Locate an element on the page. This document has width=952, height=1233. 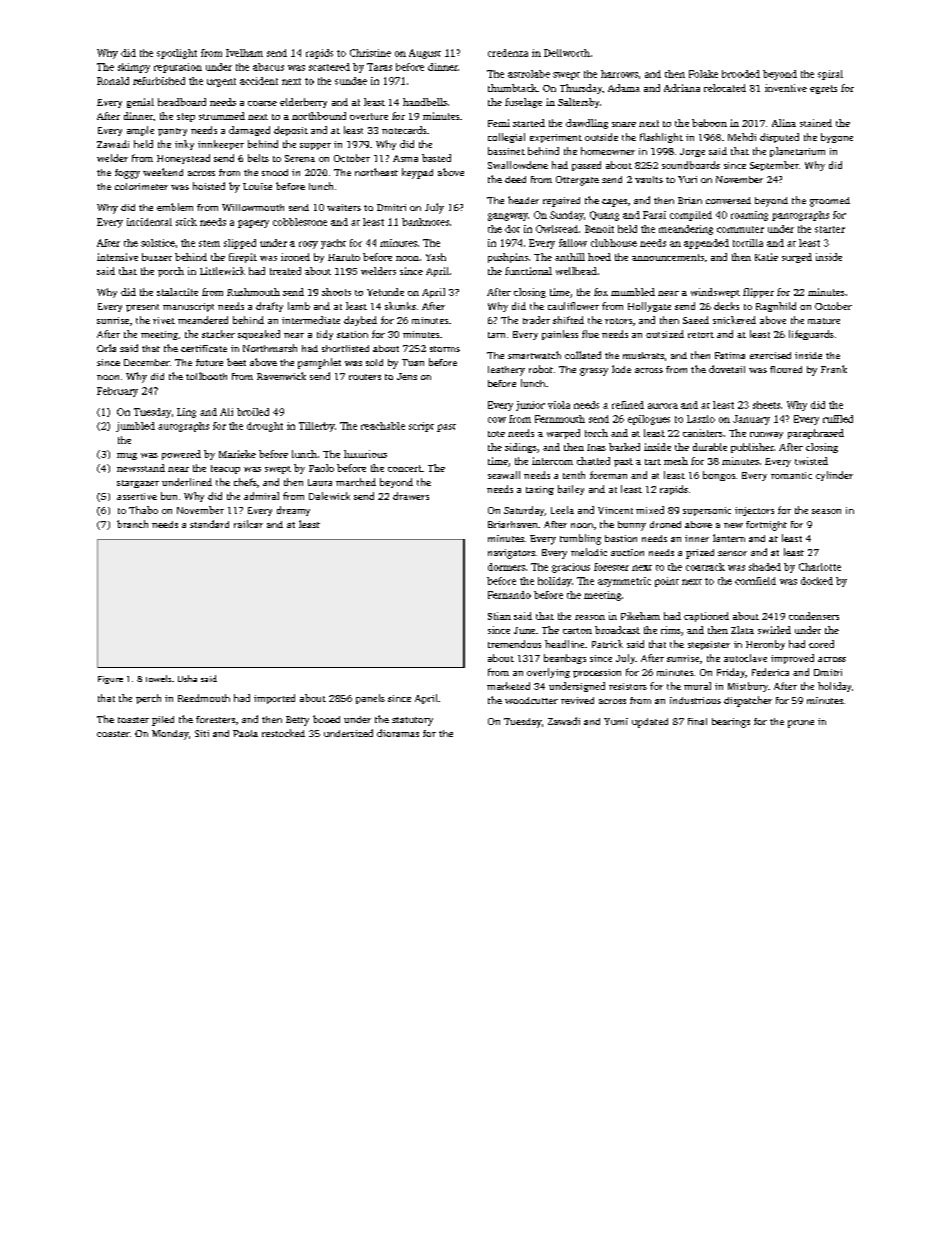
trader is located at coordinates (536, 320).
